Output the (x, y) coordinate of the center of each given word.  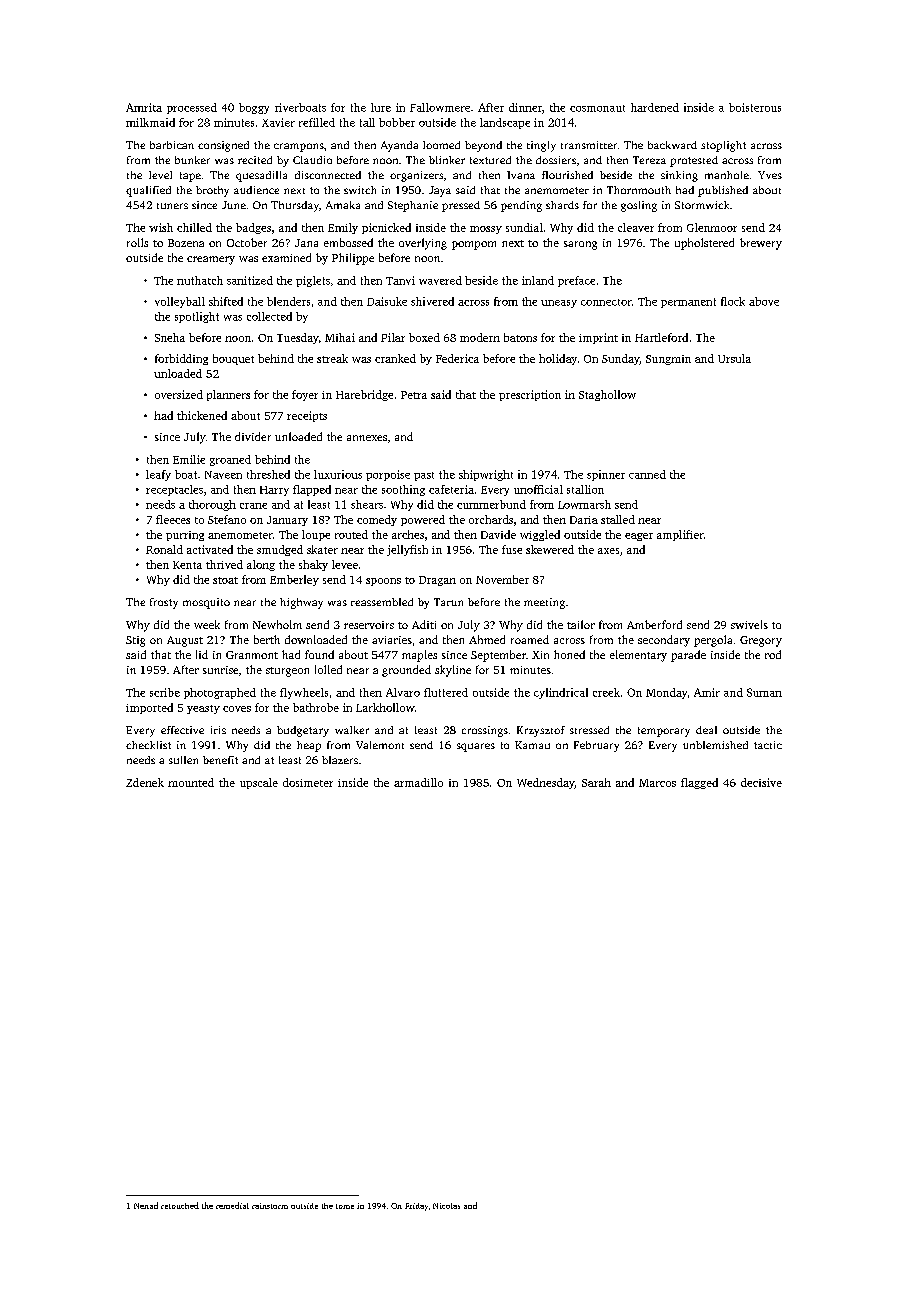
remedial (232, 1205)
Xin (540, 655)
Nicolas (446, 1206)
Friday (416, 1207)
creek (606, 692)
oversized (179, 394)
